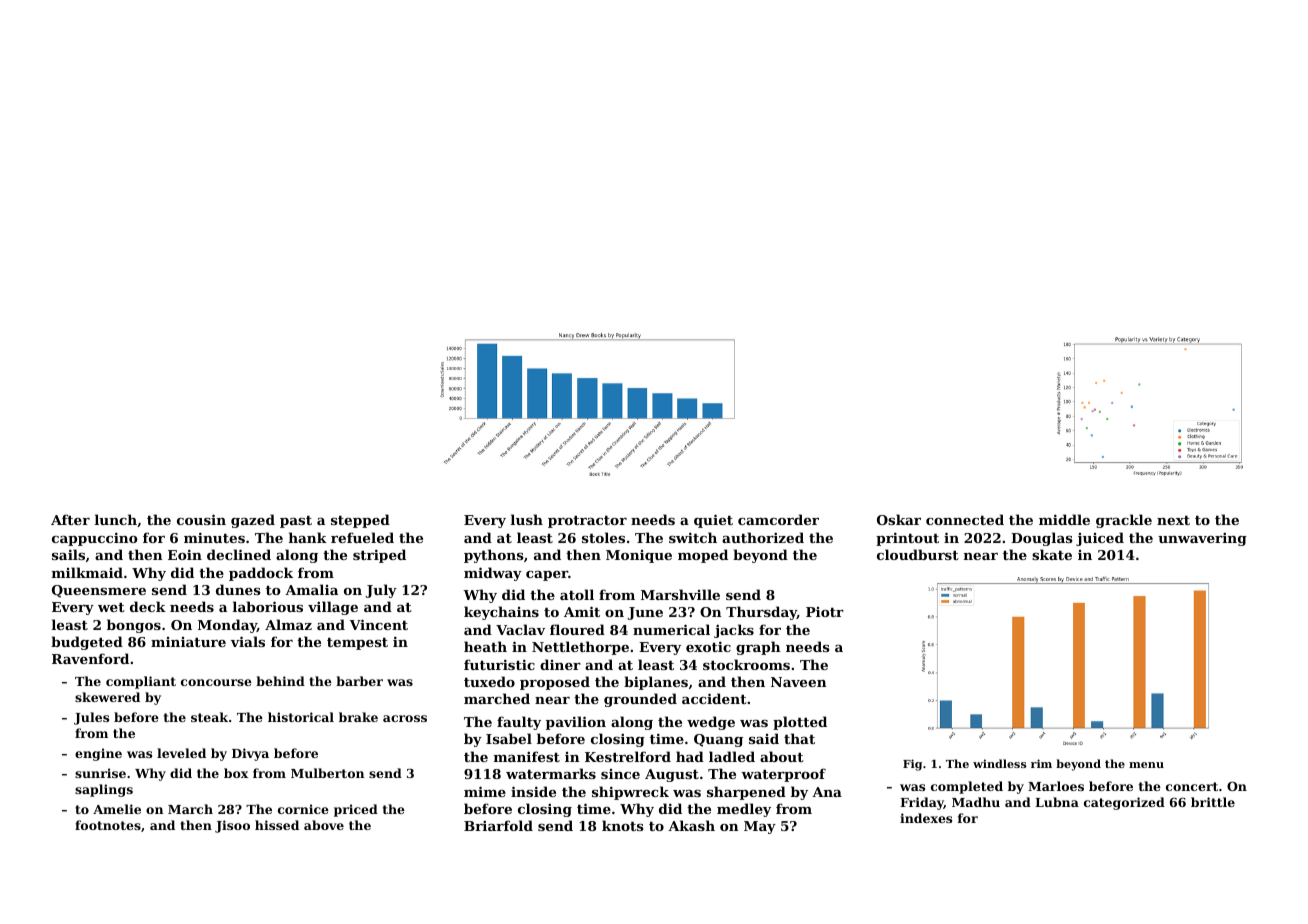 The image size is (1308, 924). I want to click on lunch, so click(116, 519).
